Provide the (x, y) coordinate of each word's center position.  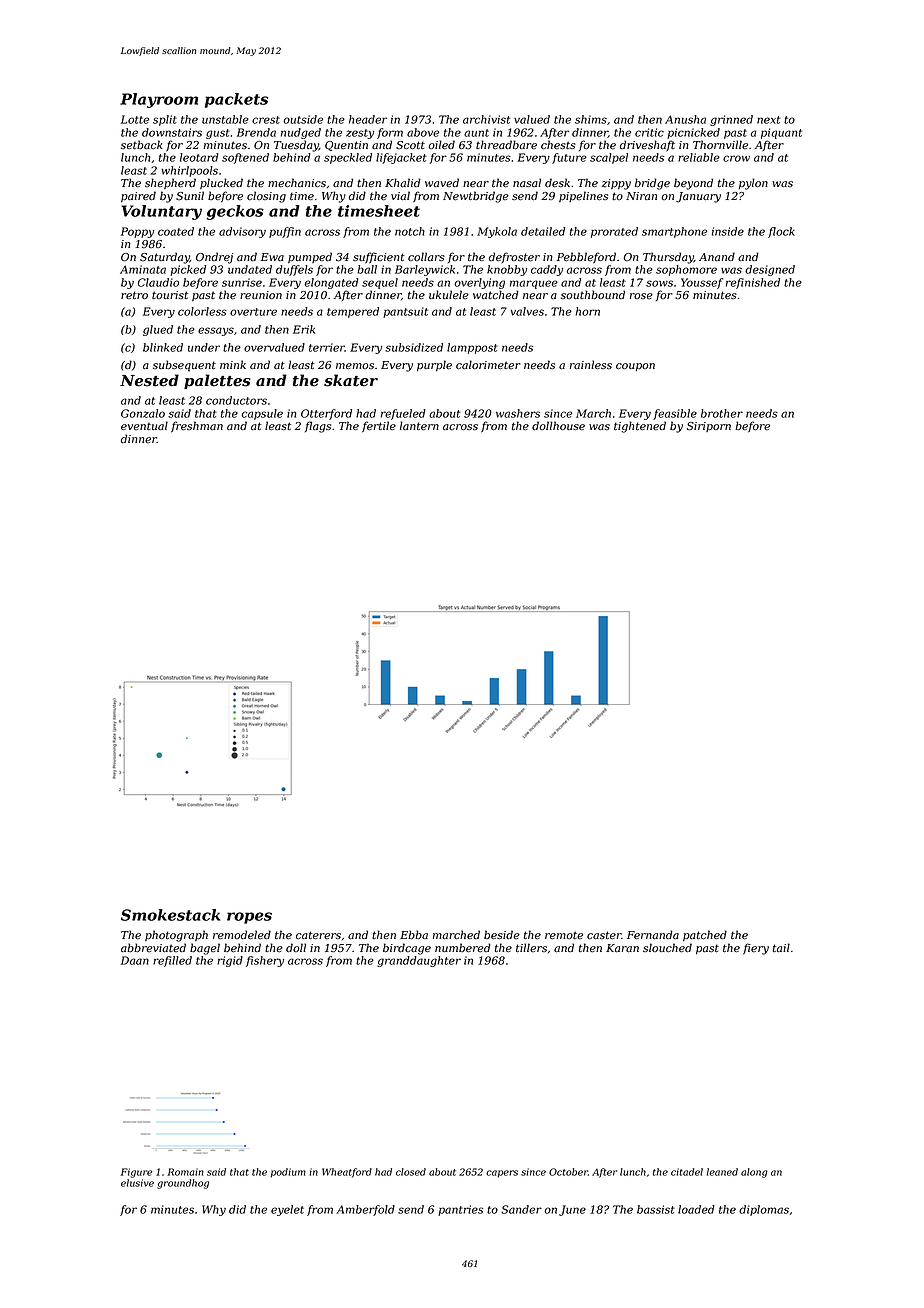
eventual (144, 426)
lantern (419, 426)
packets (236, 100)
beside (502, 935)
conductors (236, 400)
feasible (675, 414)
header (368, 119)
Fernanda (653, 935)
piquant (781, 133)
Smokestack (170, 915)
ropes (249, 918)
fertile (379, 426)
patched (705, 935)
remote (564, 935)
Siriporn (709, 427)
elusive (137, 1183)
